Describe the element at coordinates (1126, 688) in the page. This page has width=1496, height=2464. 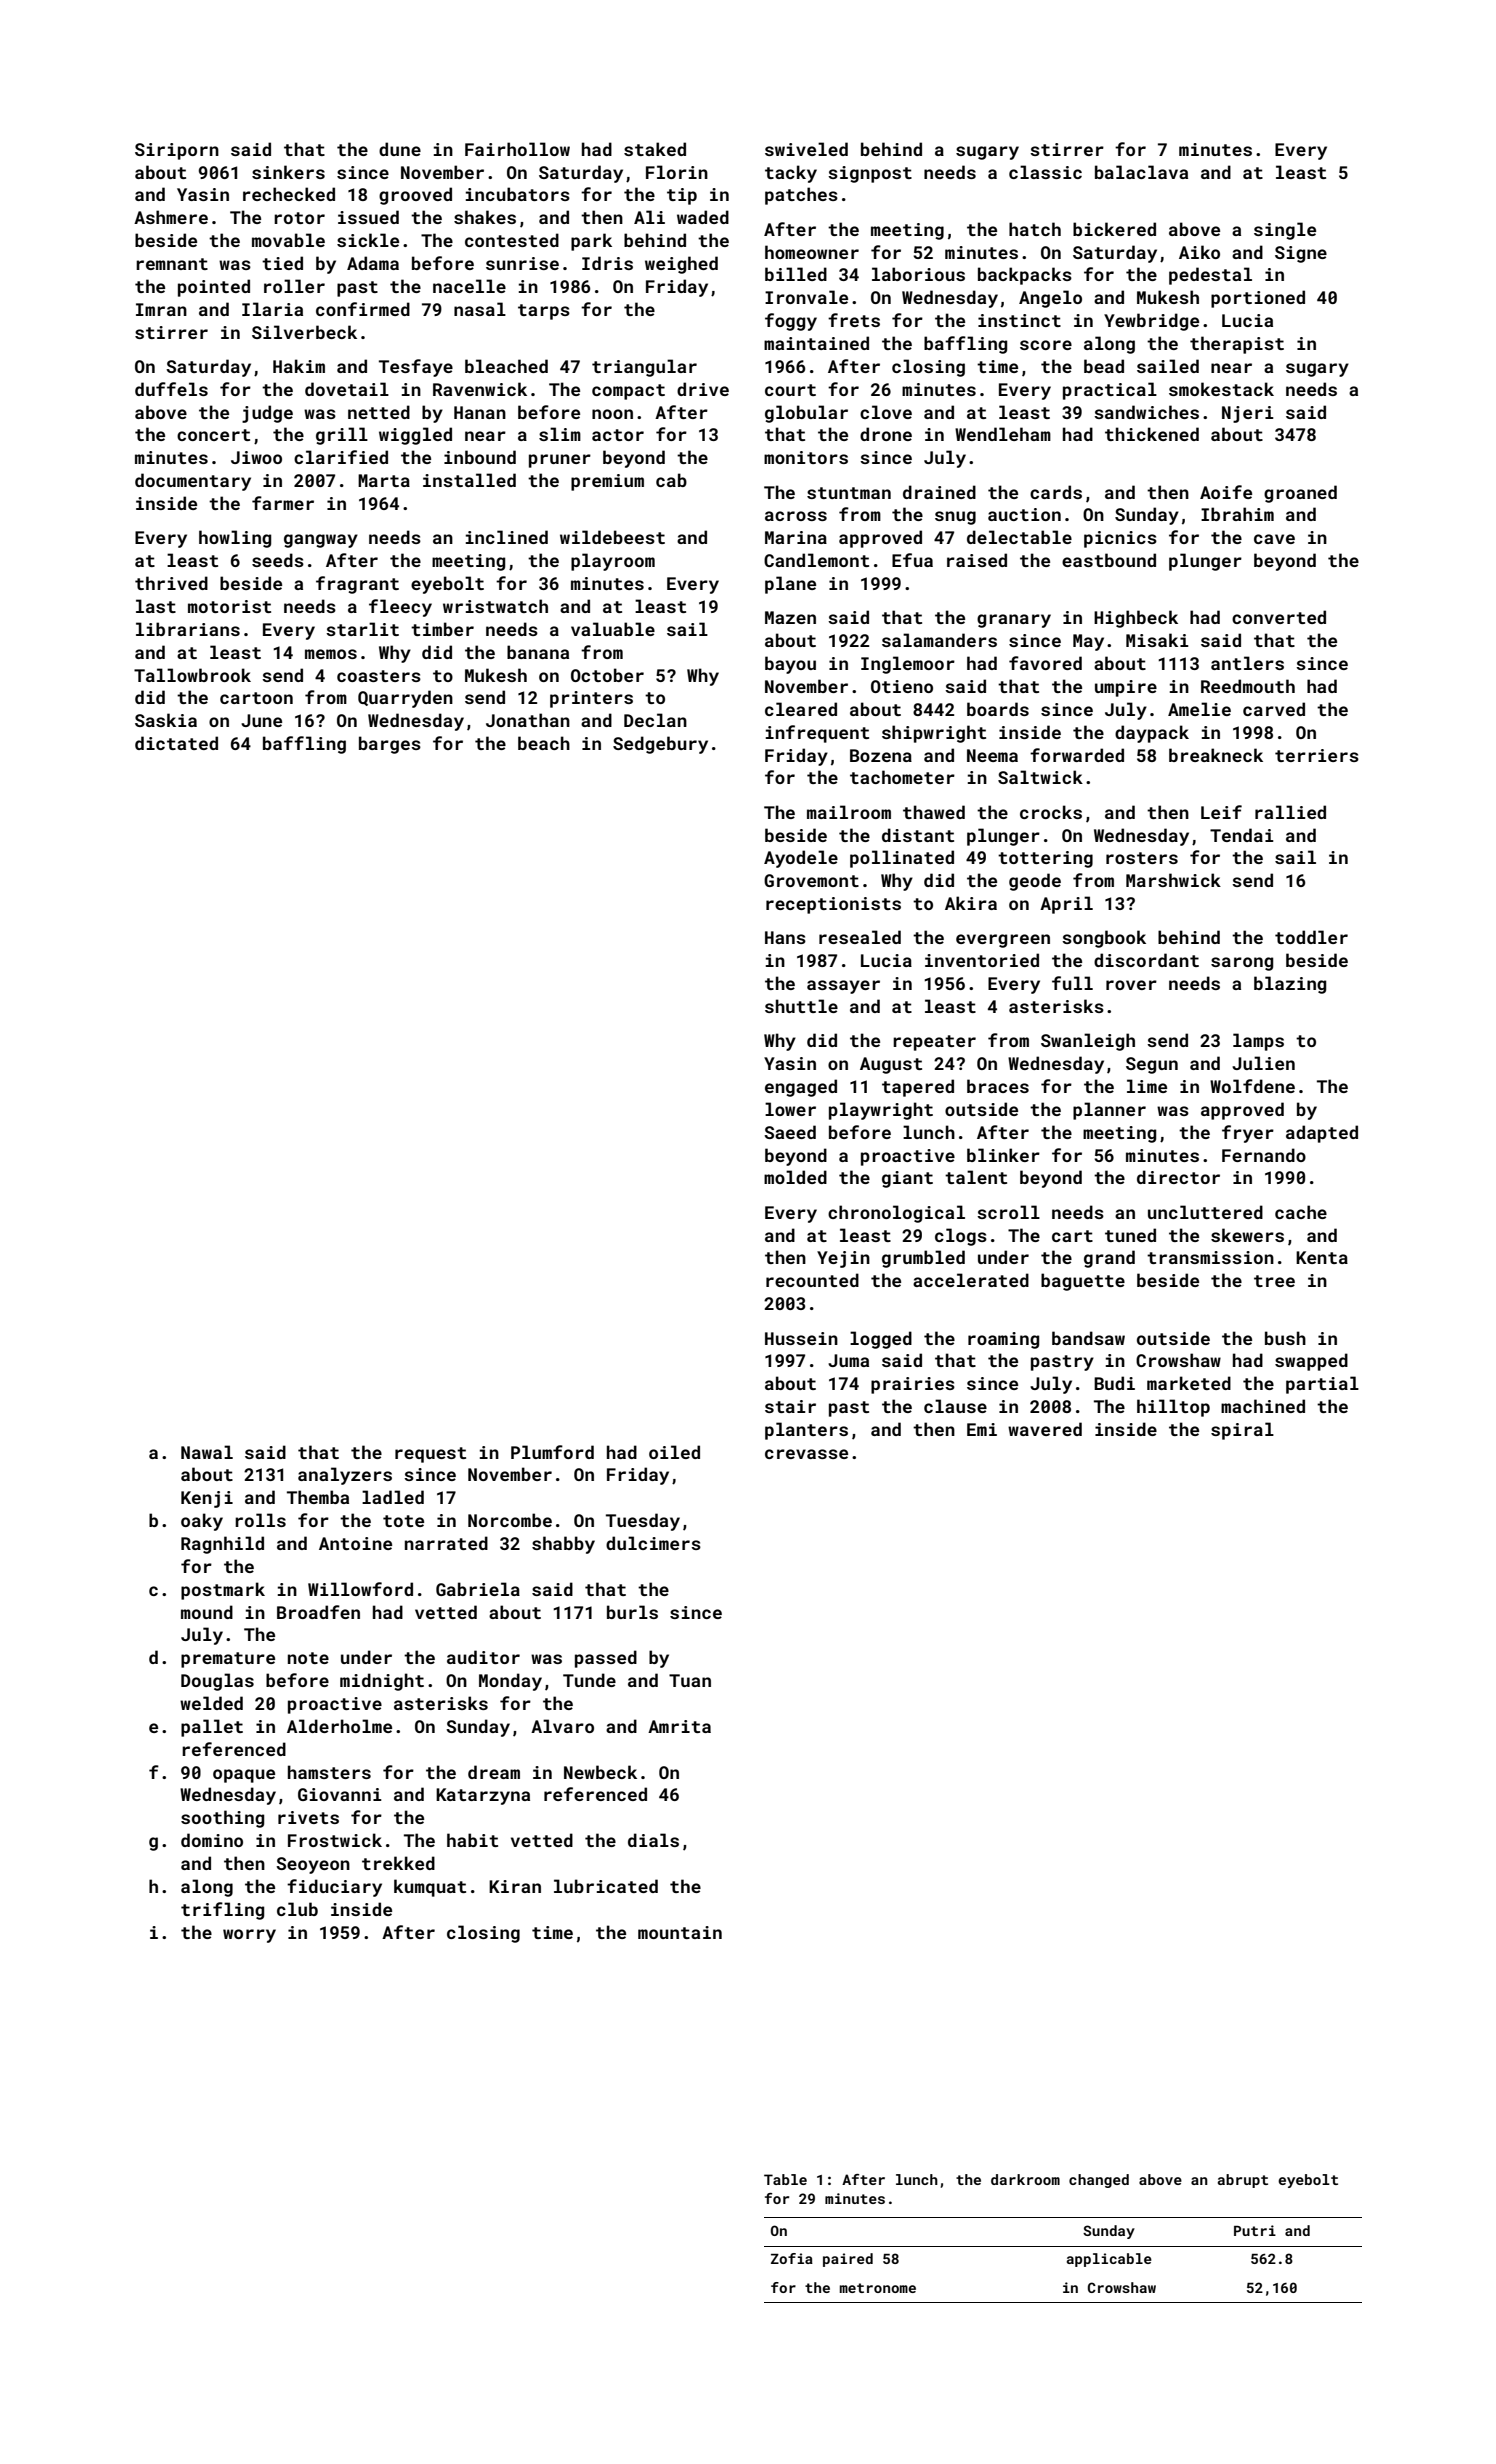
I see `umpire` at that location.
